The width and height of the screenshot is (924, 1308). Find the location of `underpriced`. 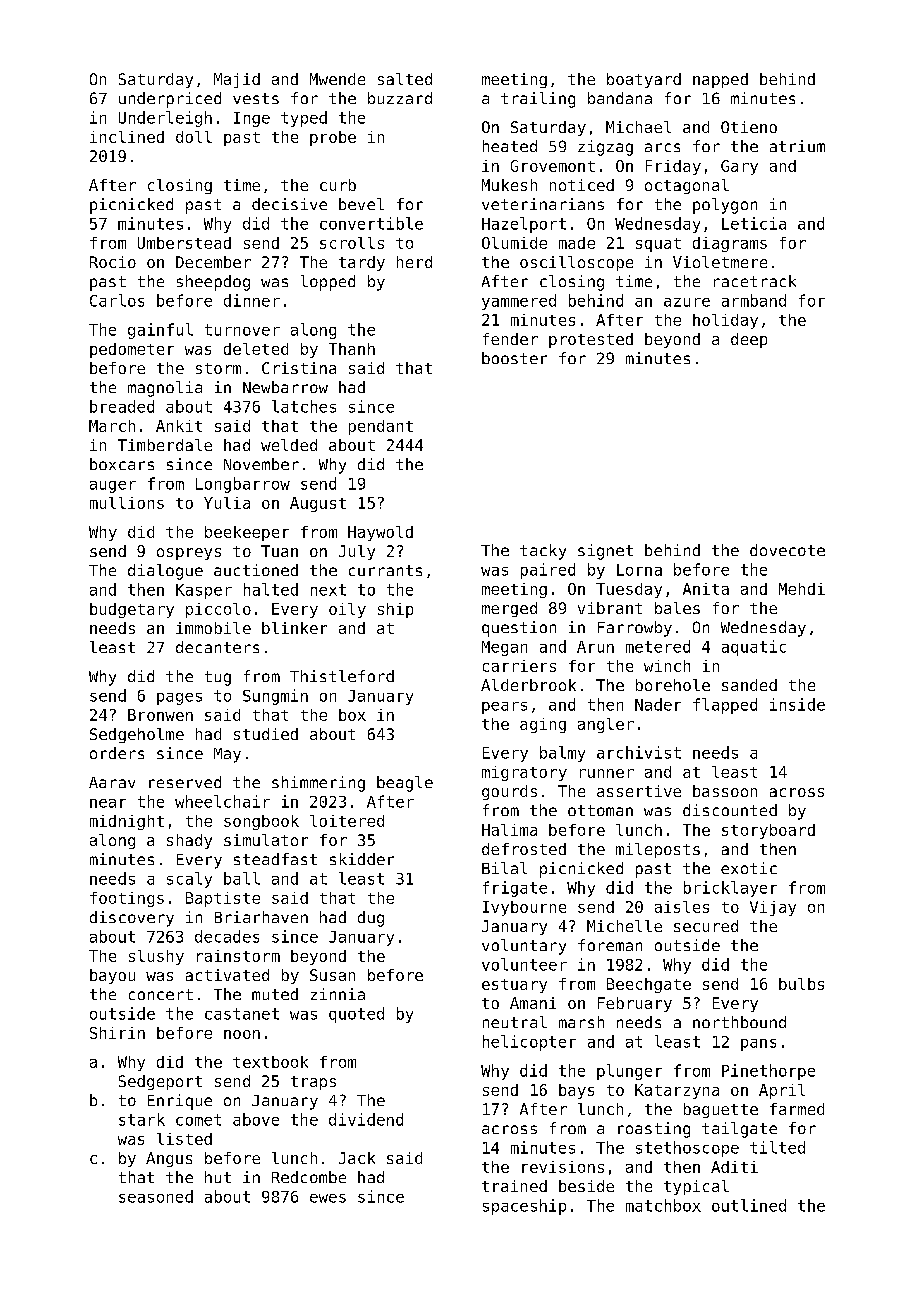

underpriced is located at coordinates (170, 100).
